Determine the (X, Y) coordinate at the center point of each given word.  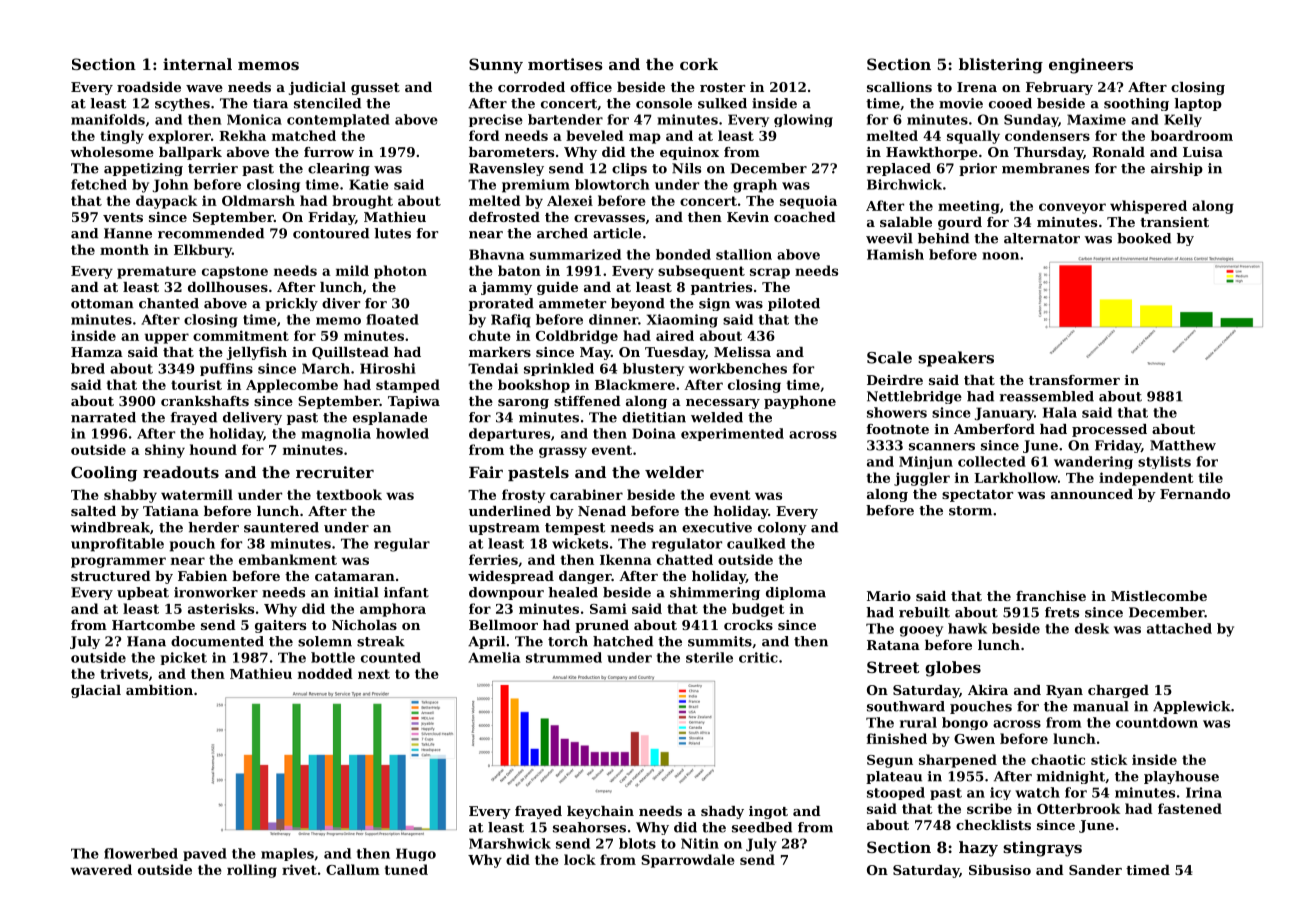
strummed (564, 657)
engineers (1091, 66)
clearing (339, 169)
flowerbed (141, 853)
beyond (638, 304)
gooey (921, 631)
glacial (96, 691)
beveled (595, 135)
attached (1179, 628)
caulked (756, 543)
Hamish (895, 254)
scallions (899, 87)
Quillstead (350, 353)
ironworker (216, 592)
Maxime (1096, 119)
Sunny (496, 66)
